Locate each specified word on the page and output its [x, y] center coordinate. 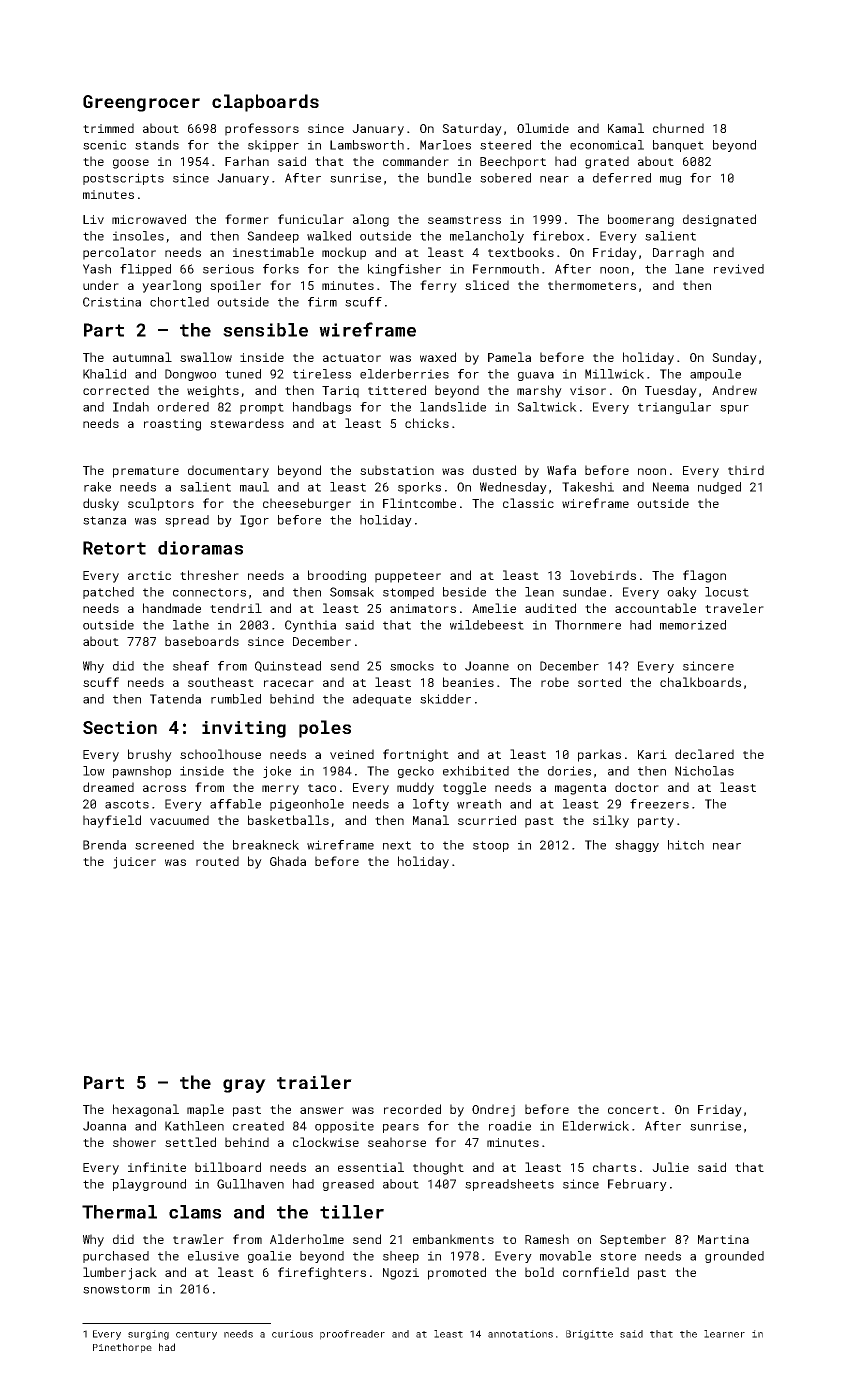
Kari [652, 754]
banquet [678, 146]
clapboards [265, 103]
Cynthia [310, 626]
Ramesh [547, 1239]
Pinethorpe [122, 1348]
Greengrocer [141, 103]
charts [614, 1167]
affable [235, 804]
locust [727, 592]
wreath [479, 804]
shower [134, 1142]
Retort [114, 548]
